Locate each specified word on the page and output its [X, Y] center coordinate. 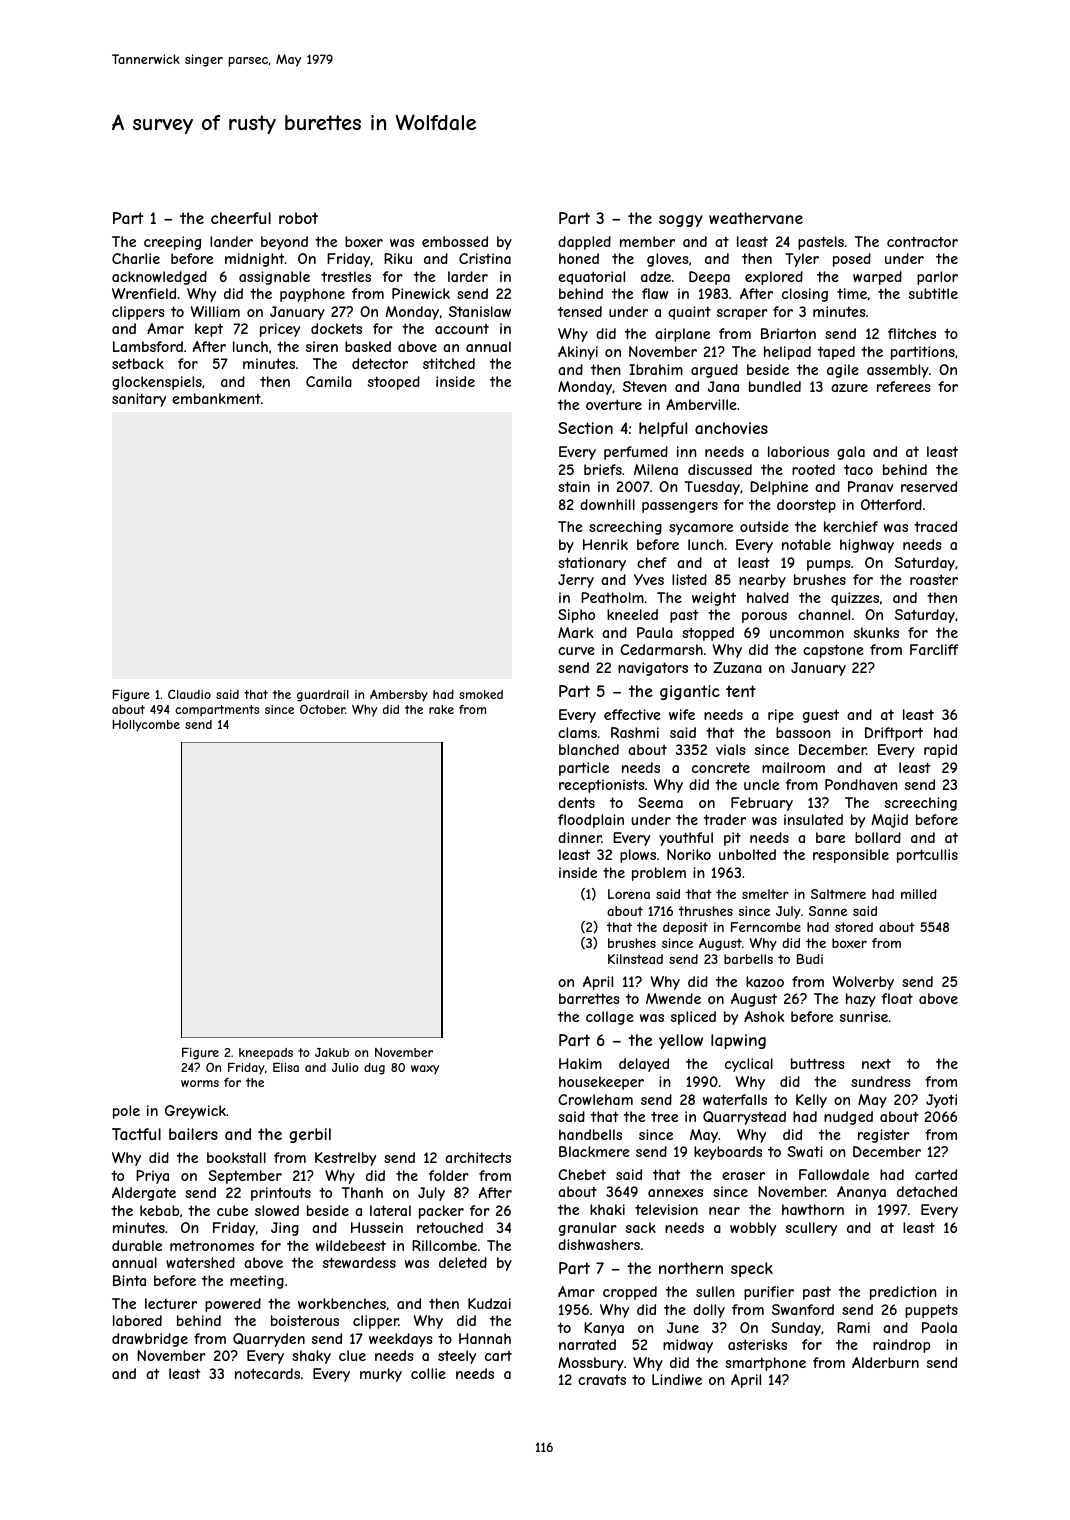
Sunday [796, 1329]
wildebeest [351, 1245]
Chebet [582, 1174]
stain [574, 486]
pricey [280, 330]
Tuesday [712, 488]
